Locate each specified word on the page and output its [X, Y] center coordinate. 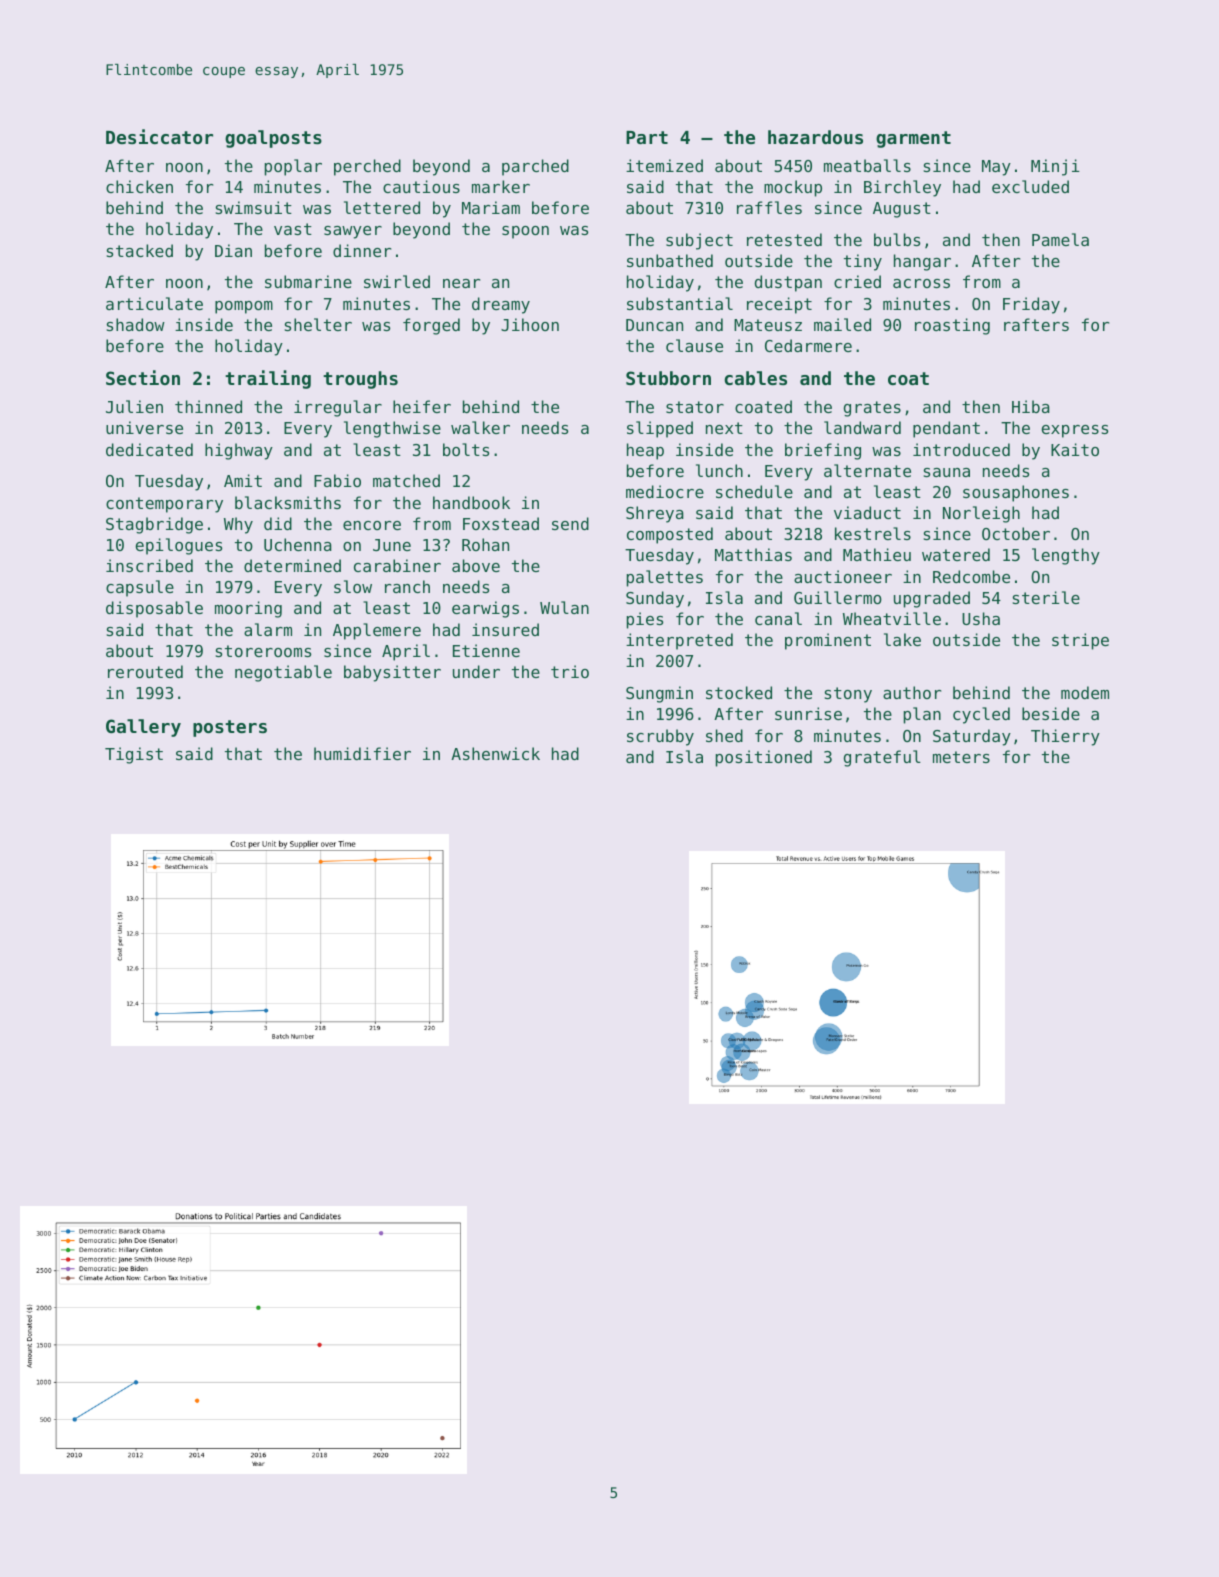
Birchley [902, 188]
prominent [828, 641]
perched [367, 167]
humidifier [362, 753]
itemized [664, 165]
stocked [739, 692]
